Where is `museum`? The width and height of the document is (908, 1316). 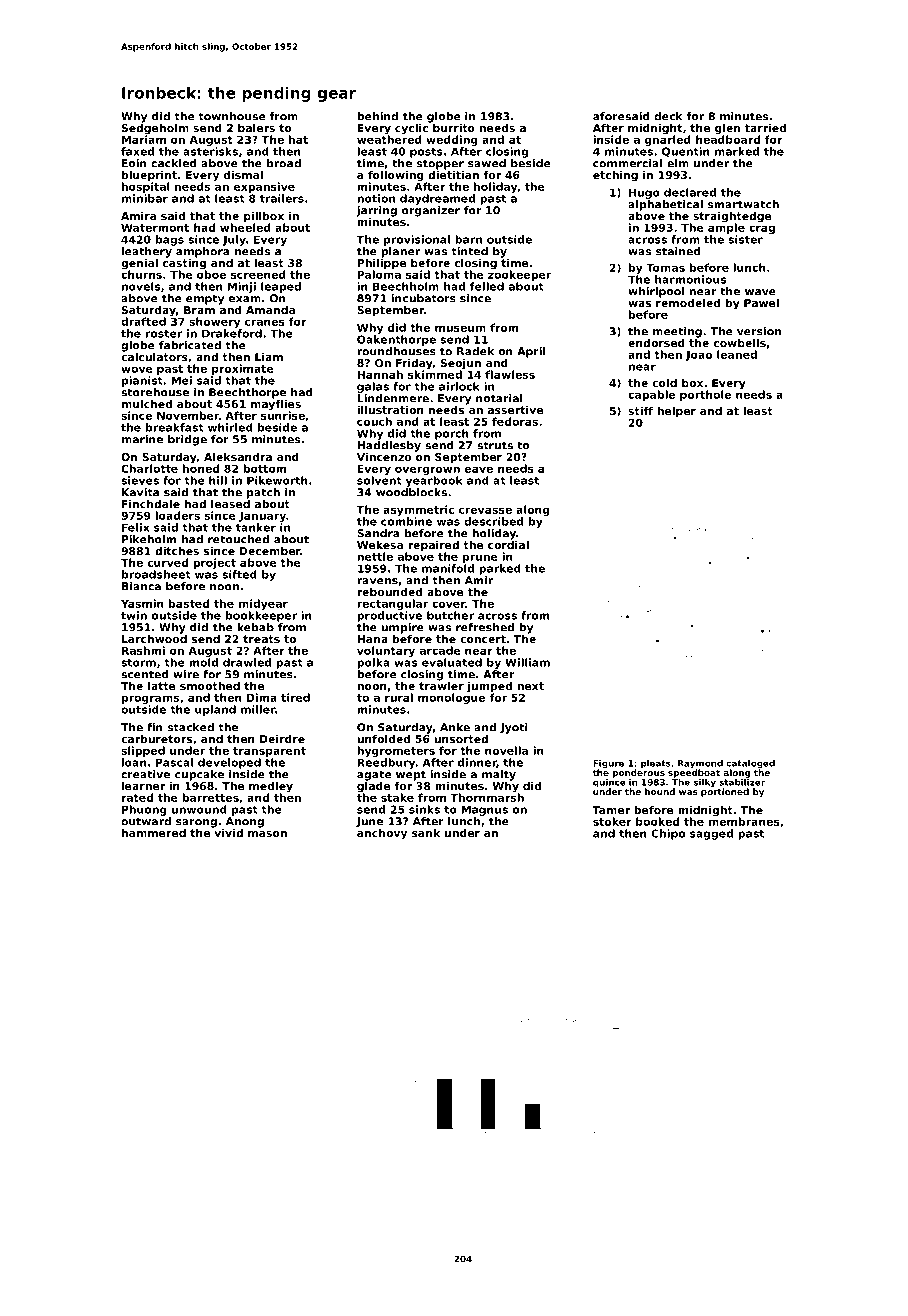
museum is located at coordinates (460, 328).
